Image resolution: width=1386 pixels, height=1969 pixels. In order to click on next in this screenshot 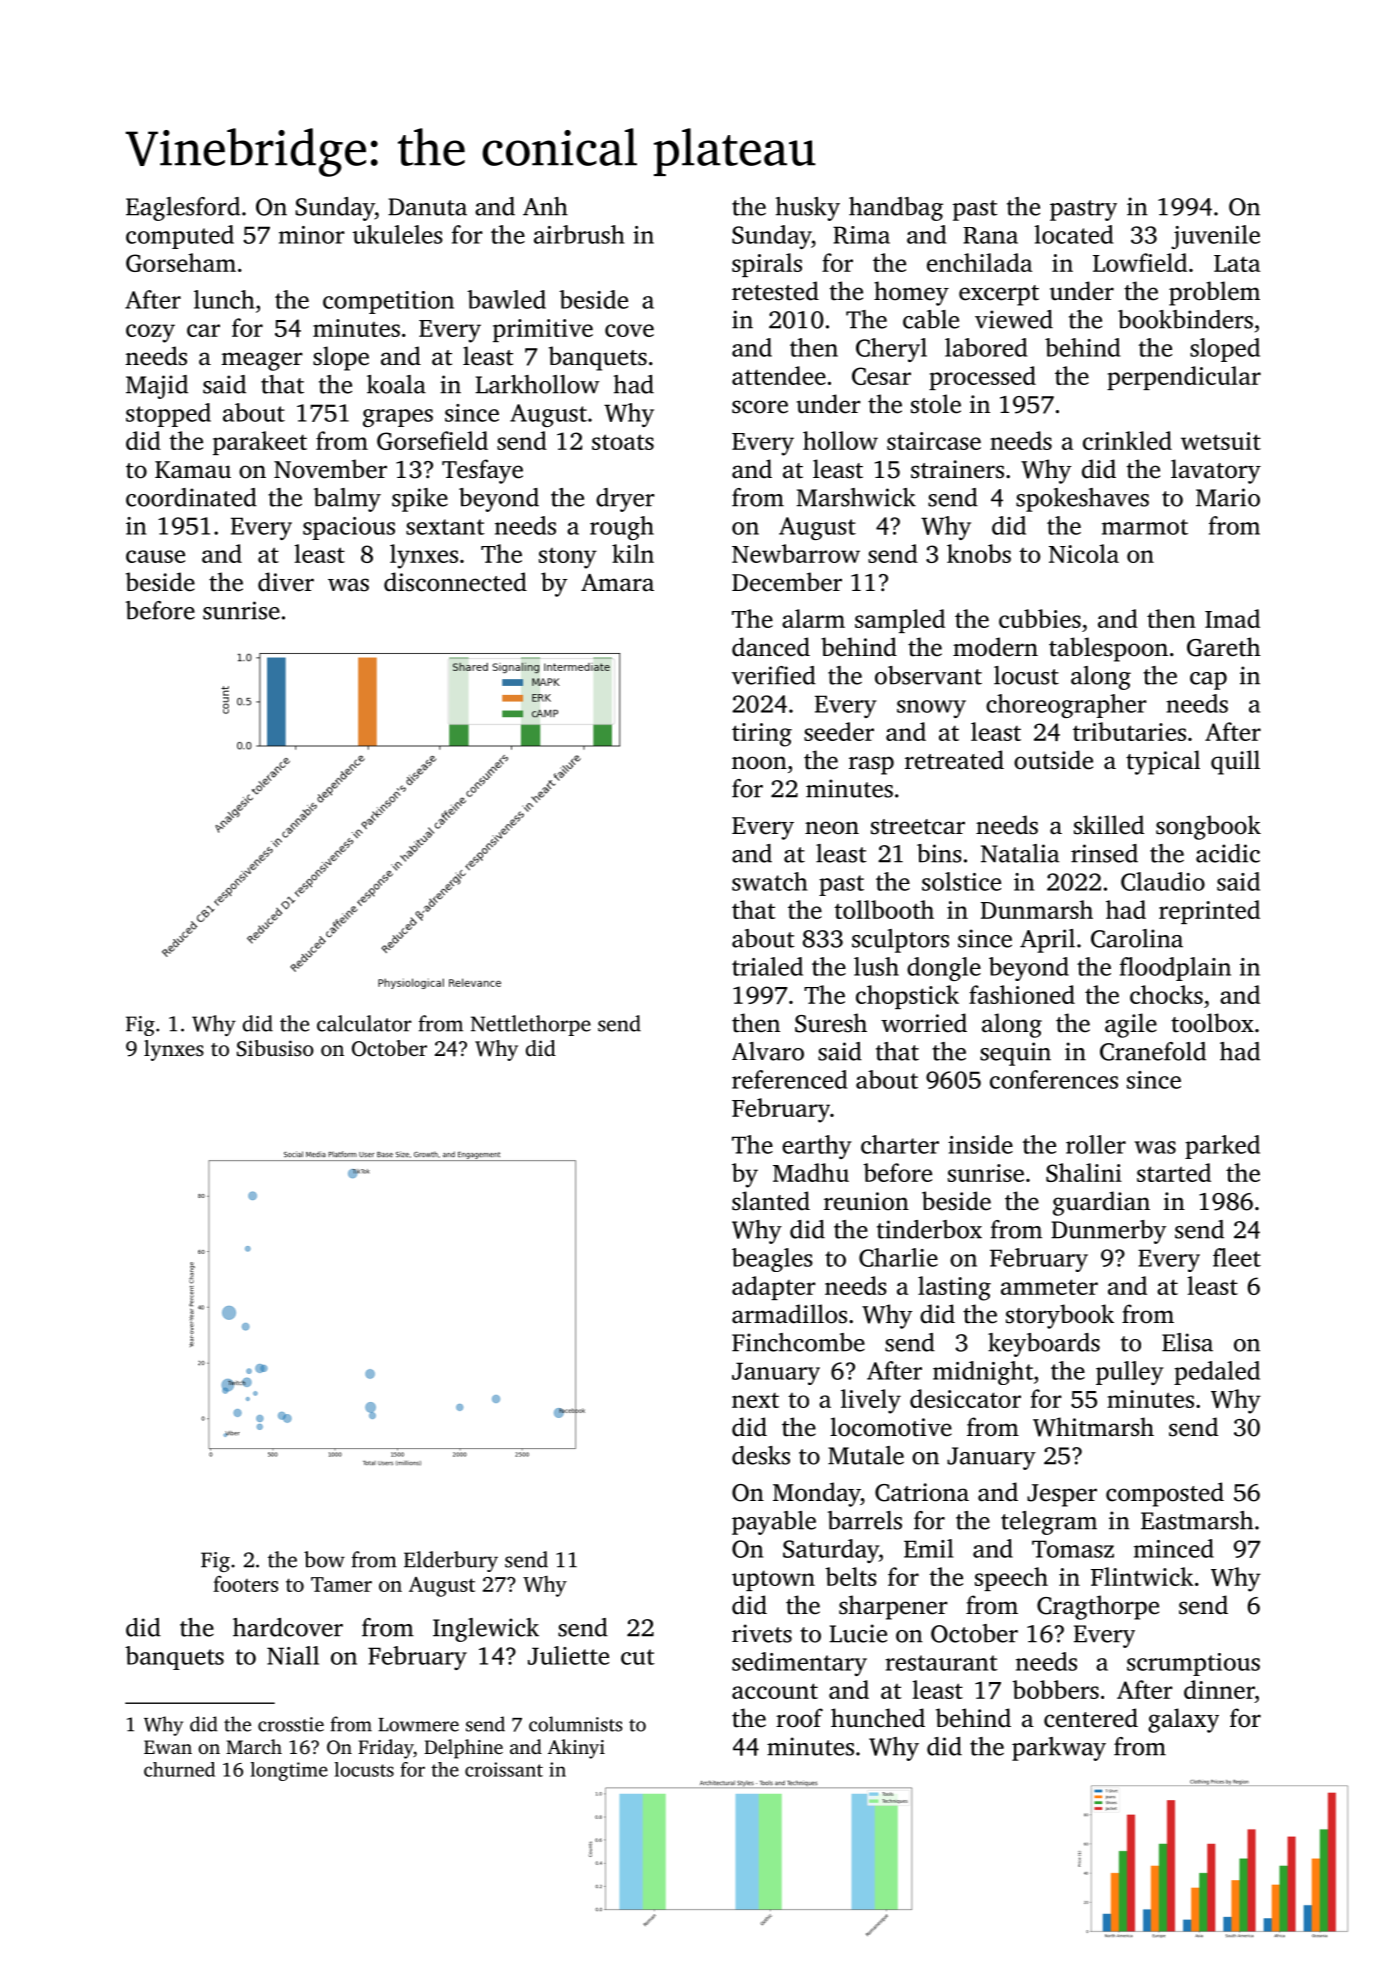, I will do `click(755, 1400)`.
